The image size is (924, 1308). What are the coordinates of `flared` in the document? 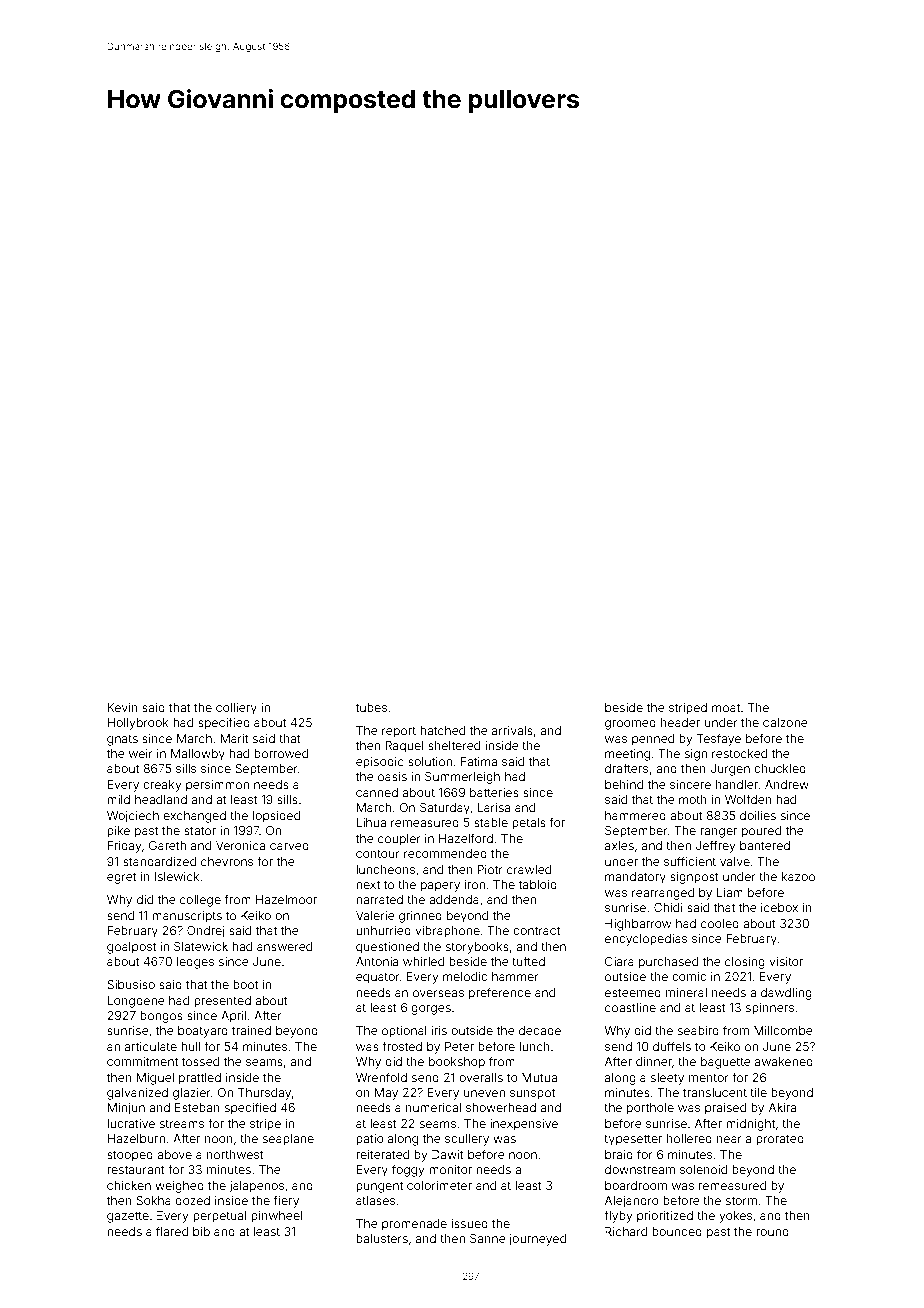 It's located at (172, 1231).
